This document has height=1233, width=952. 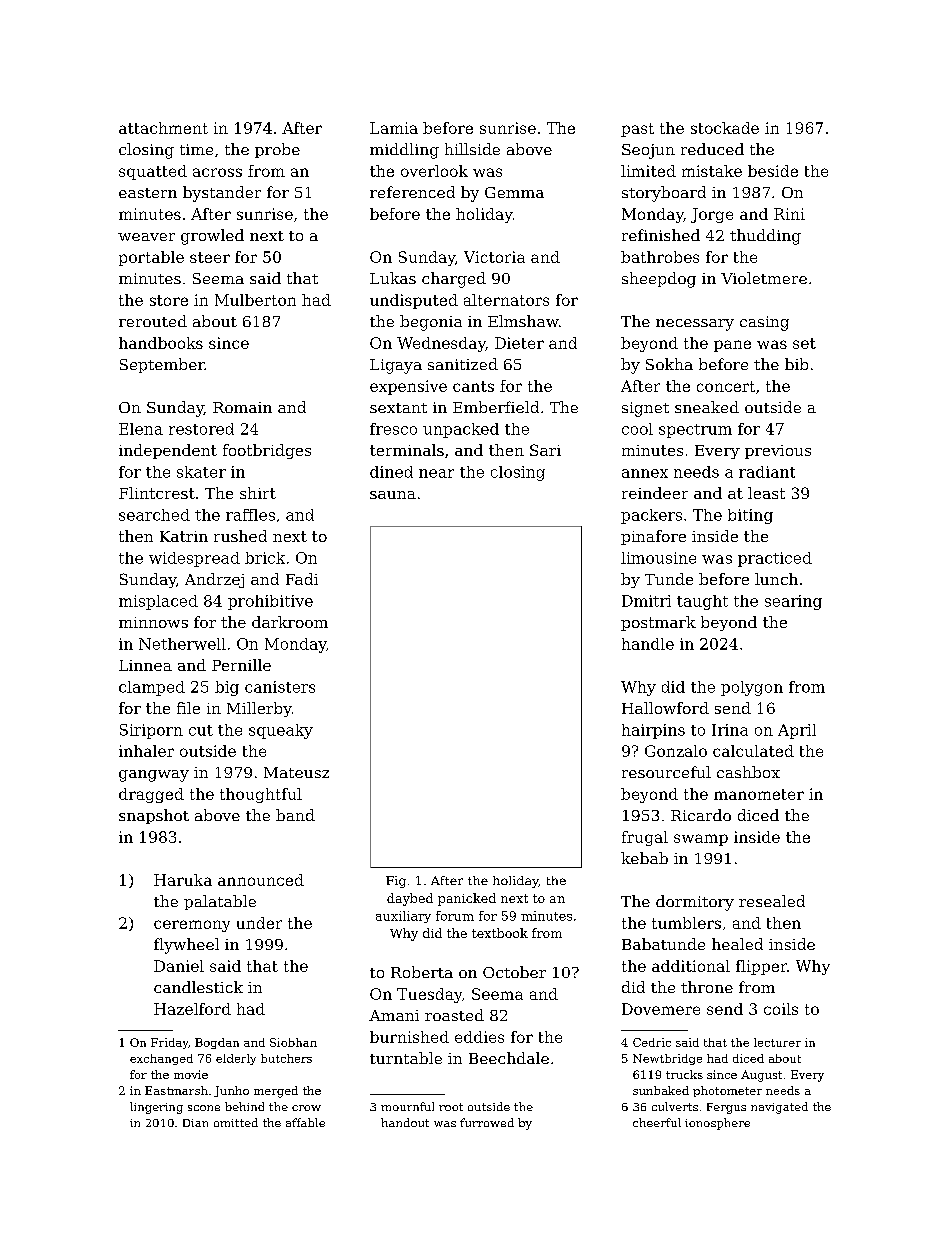 I want to click on Gemma, so click(x=514, y=192).
